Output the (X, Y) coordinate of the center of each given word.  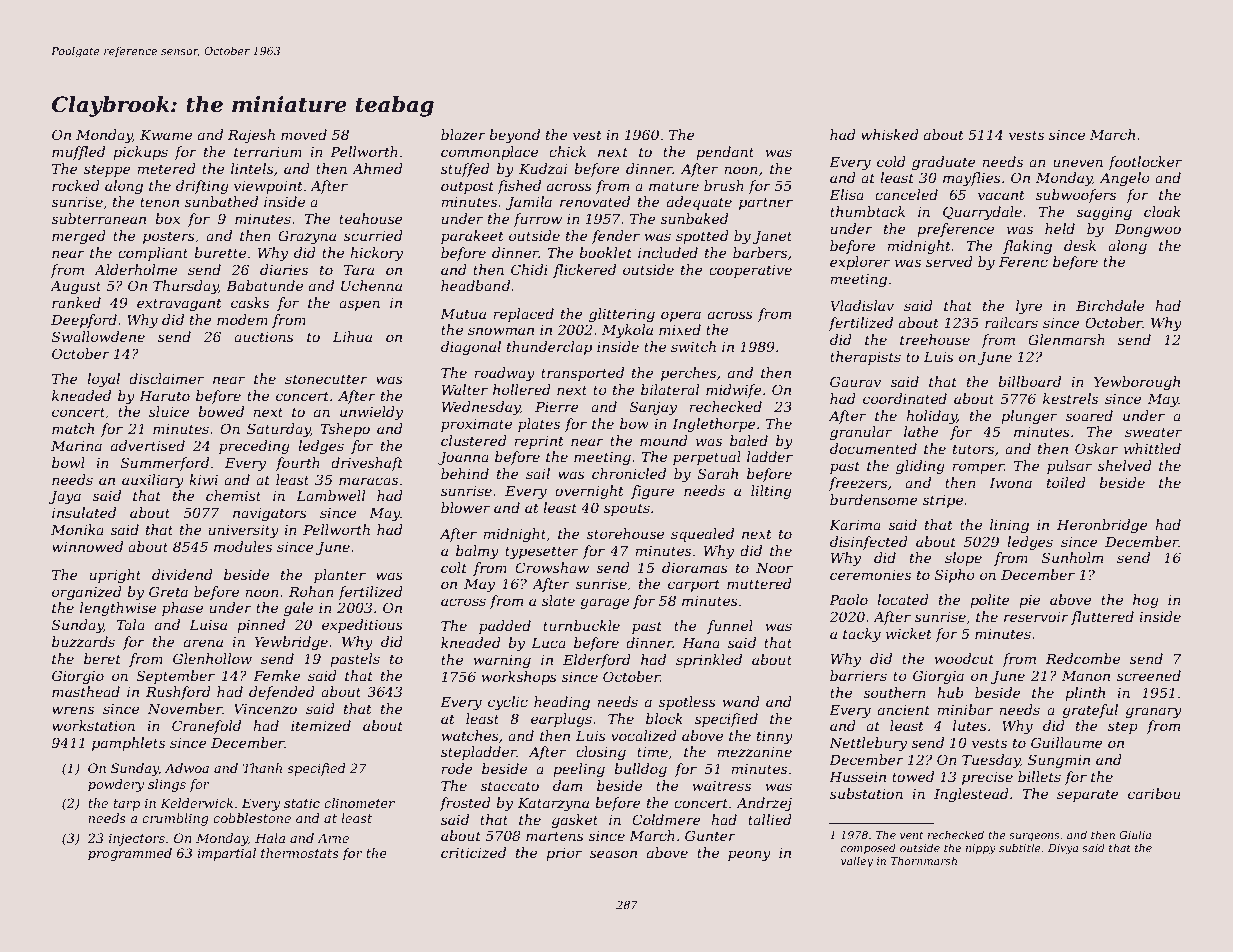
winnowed (87, 546)
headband (475, 285)
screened (1149, 675)
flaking (1027, 247)
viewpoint (268, 187)
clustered (474, 440)
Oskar (1096, 448)
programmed (130, 854)
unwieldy (371, 413)
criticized (473, 853)
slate (558, 600)
